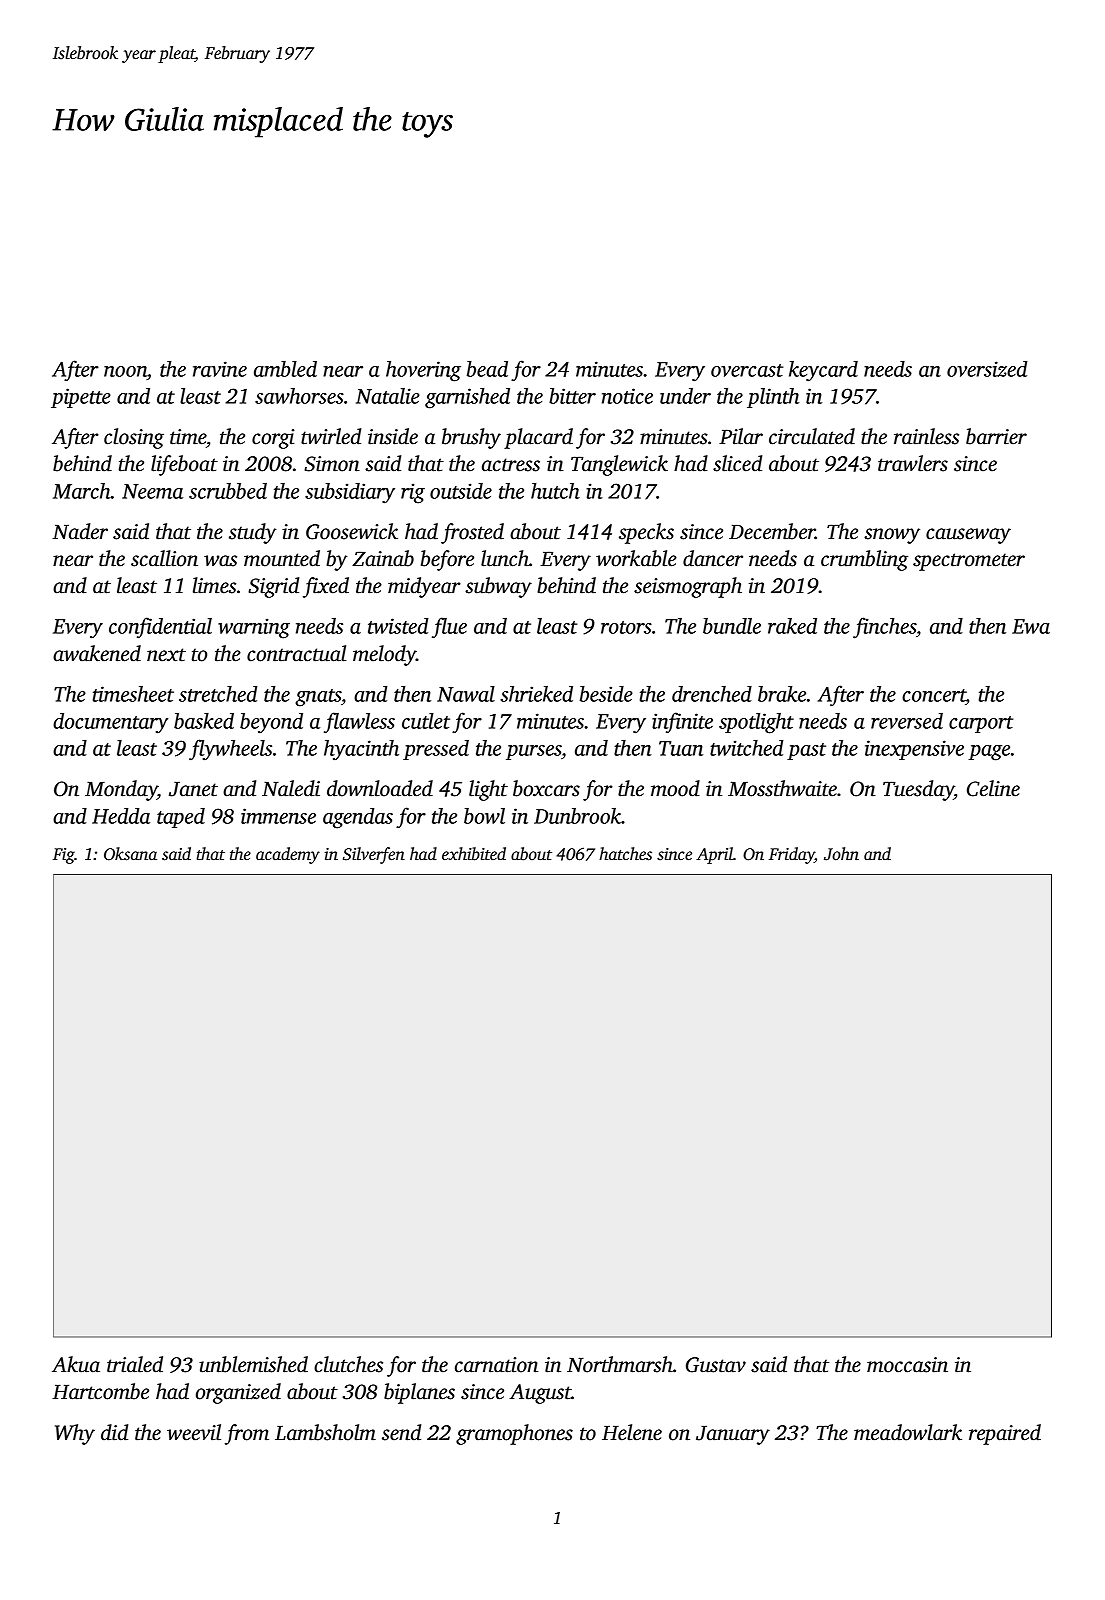  What do you see at coordinates (125, 371) in the page?
I see `noon` at bounding box center [125, 371].
